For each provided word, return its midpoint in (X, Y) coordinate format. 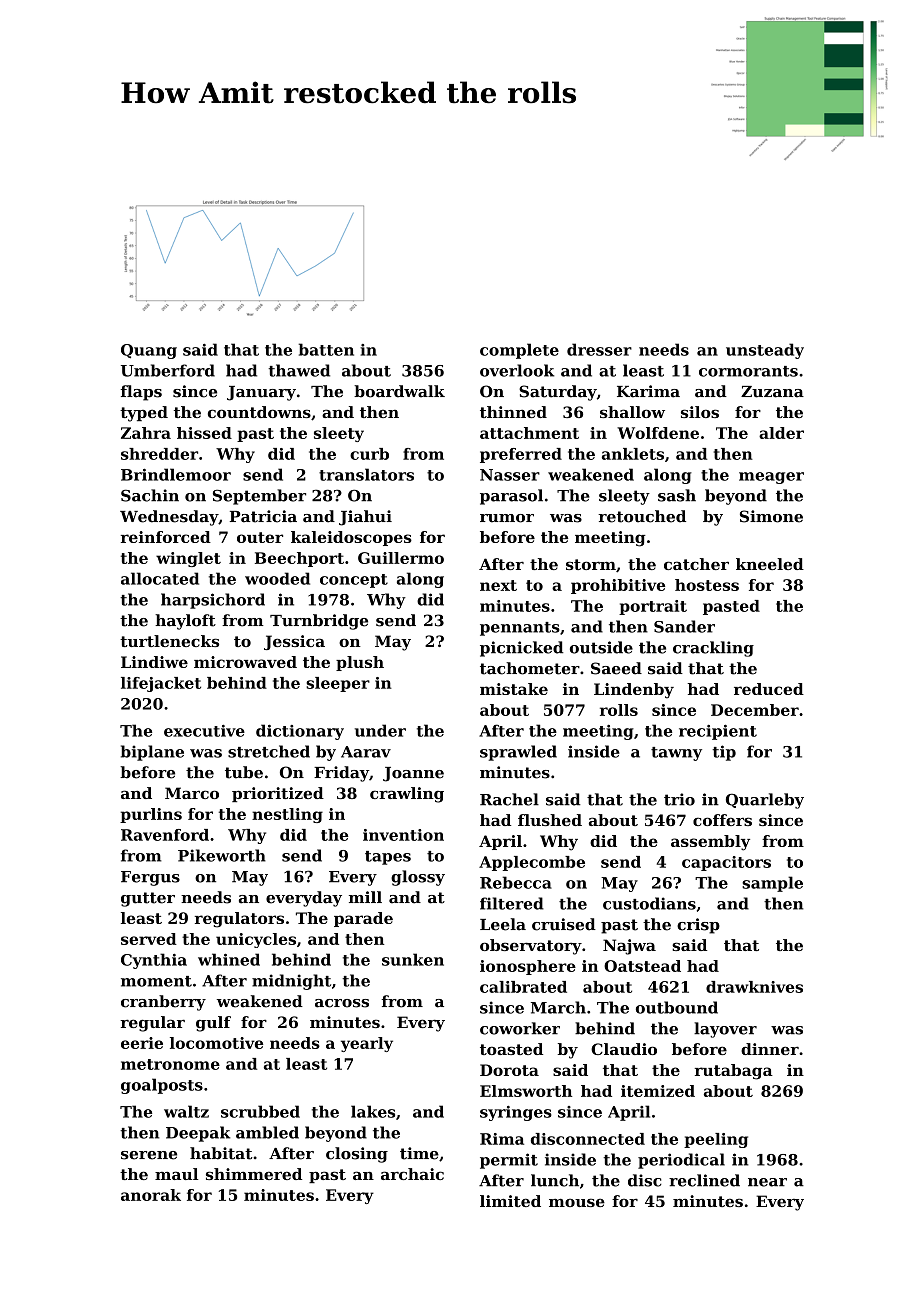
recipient (718, 732)
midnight (291, 982)
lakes (373, 1111)
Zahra (146, 433)
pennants (520, 629)
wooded (277, 578)
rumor (507, 518)
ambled (267, 1132)
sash (677, 495)
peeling (716, 1140)
